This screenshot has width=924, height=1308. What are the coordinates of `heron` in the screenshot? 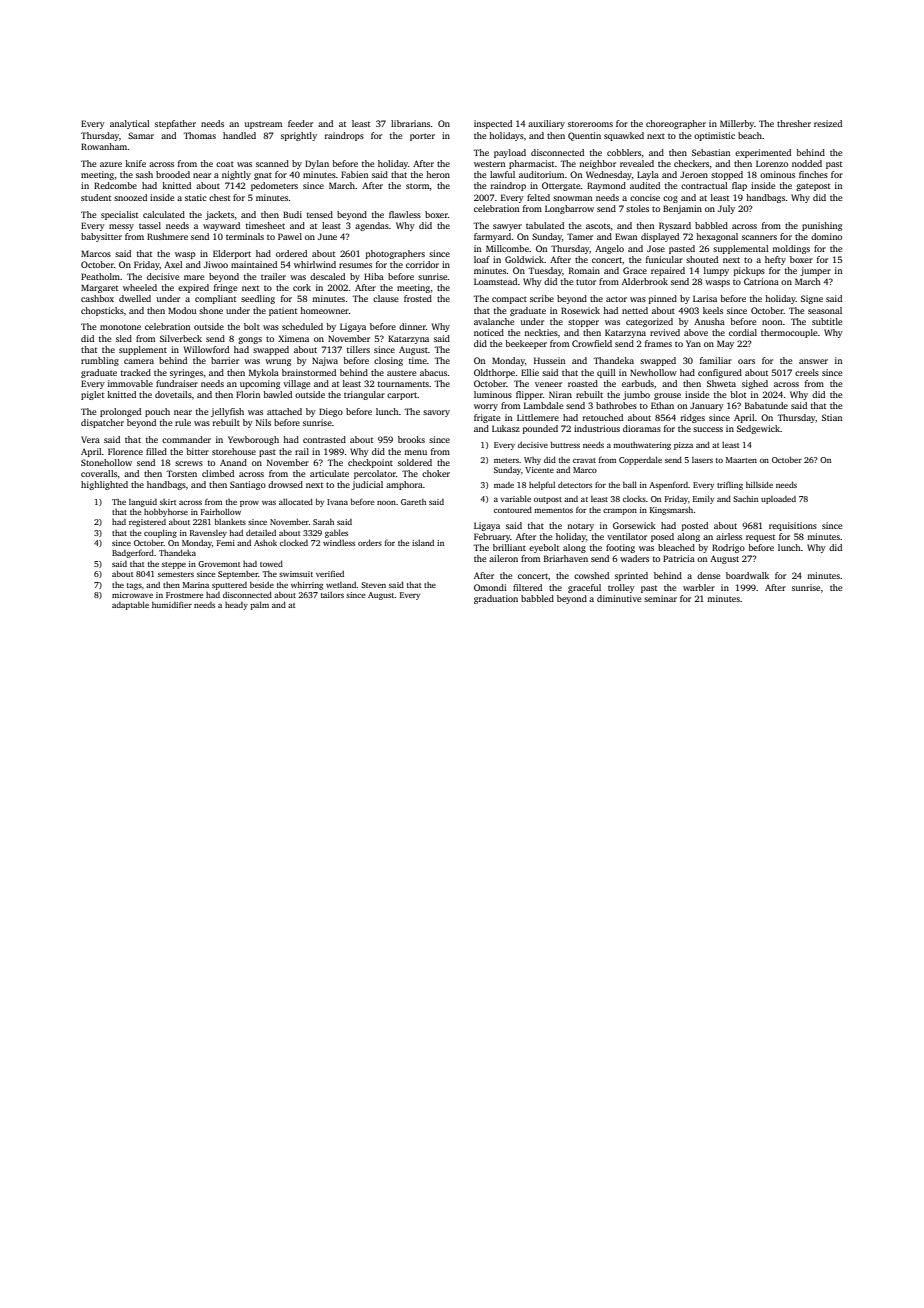 It's located at (438, 174).
